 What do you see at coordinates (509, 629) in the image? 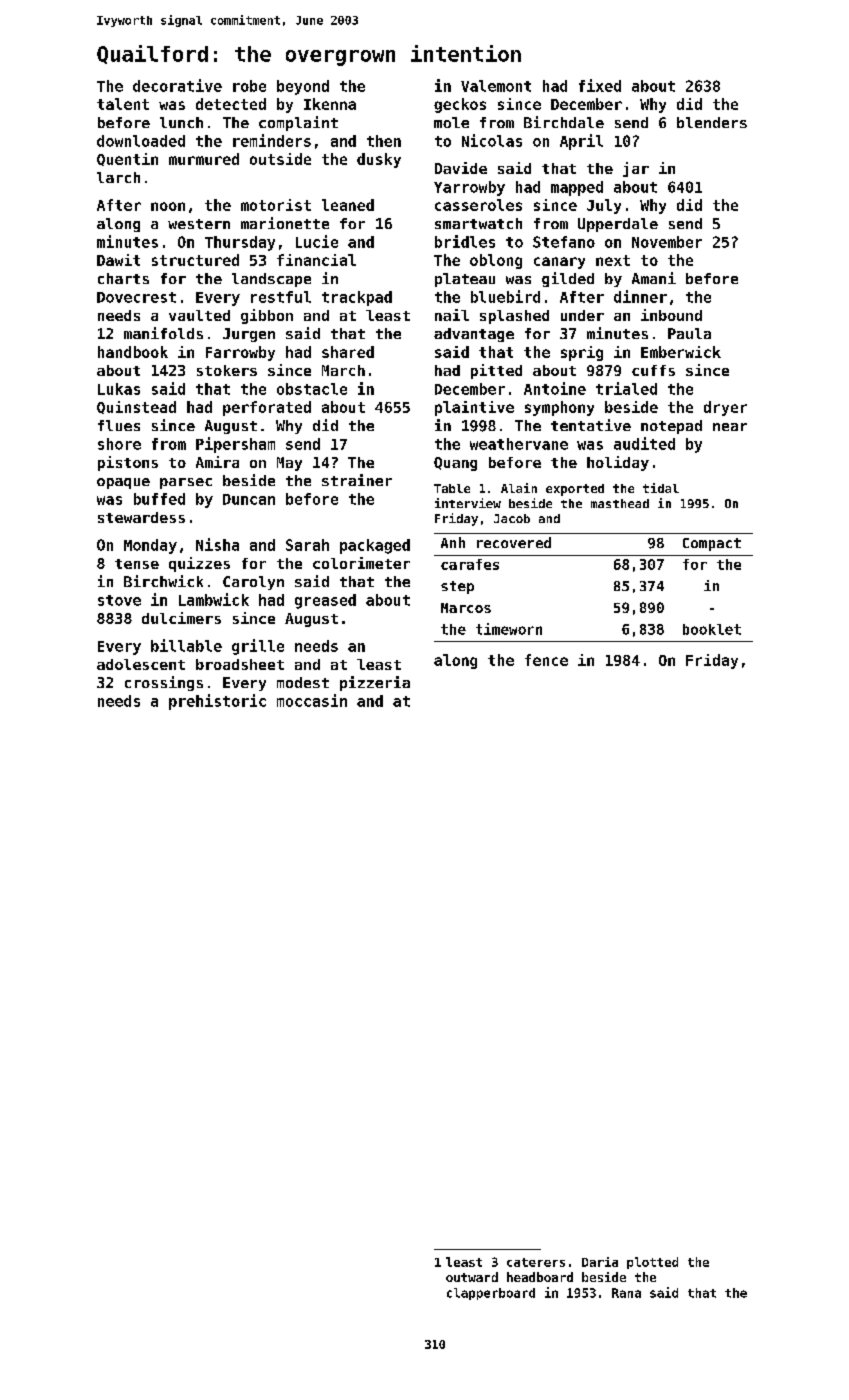
I see `timeworn` at bounding box center [509, 629].
